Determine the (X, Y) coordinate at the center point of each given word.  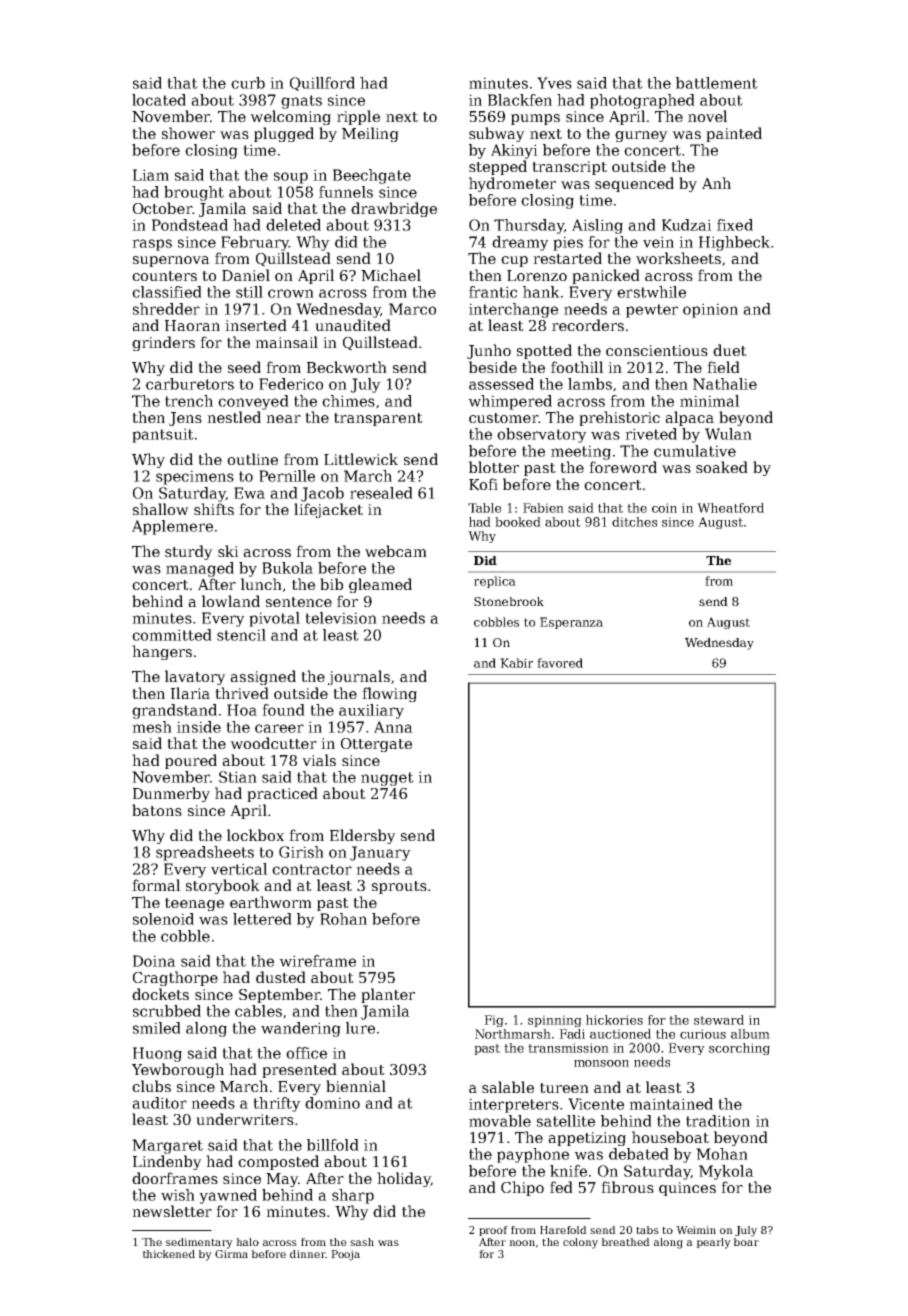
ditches (634, 522)
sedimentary (199, 1243)
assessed (501, 384)
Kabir (516, 663)
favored (560, 663)
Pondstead (190, 225)
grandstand (174, 711)
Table (484, 508)
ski (228, 551)
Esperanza (571, 623)
